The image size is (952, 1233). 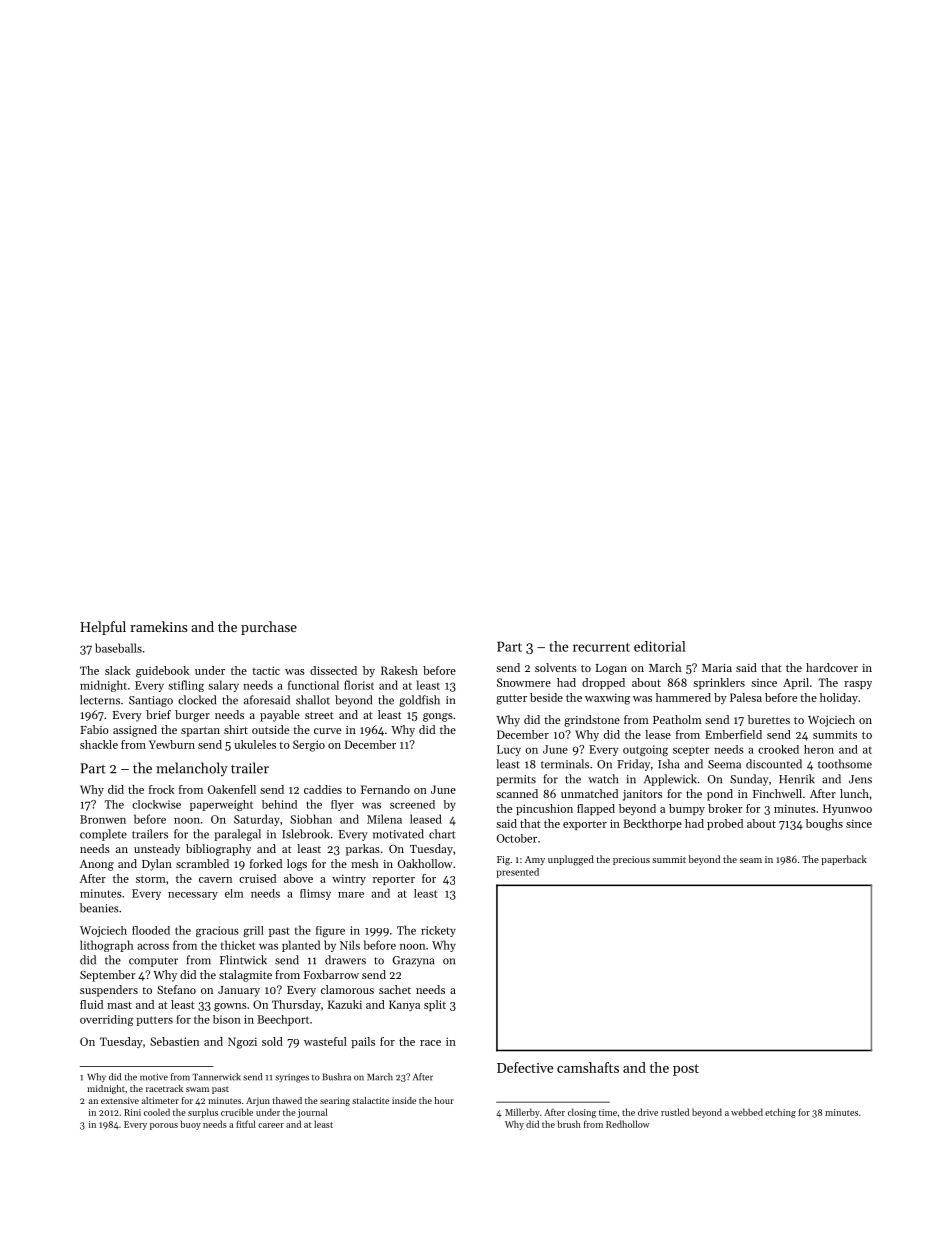 I want to click on Oakhollow, so click(x=425, y=863).
